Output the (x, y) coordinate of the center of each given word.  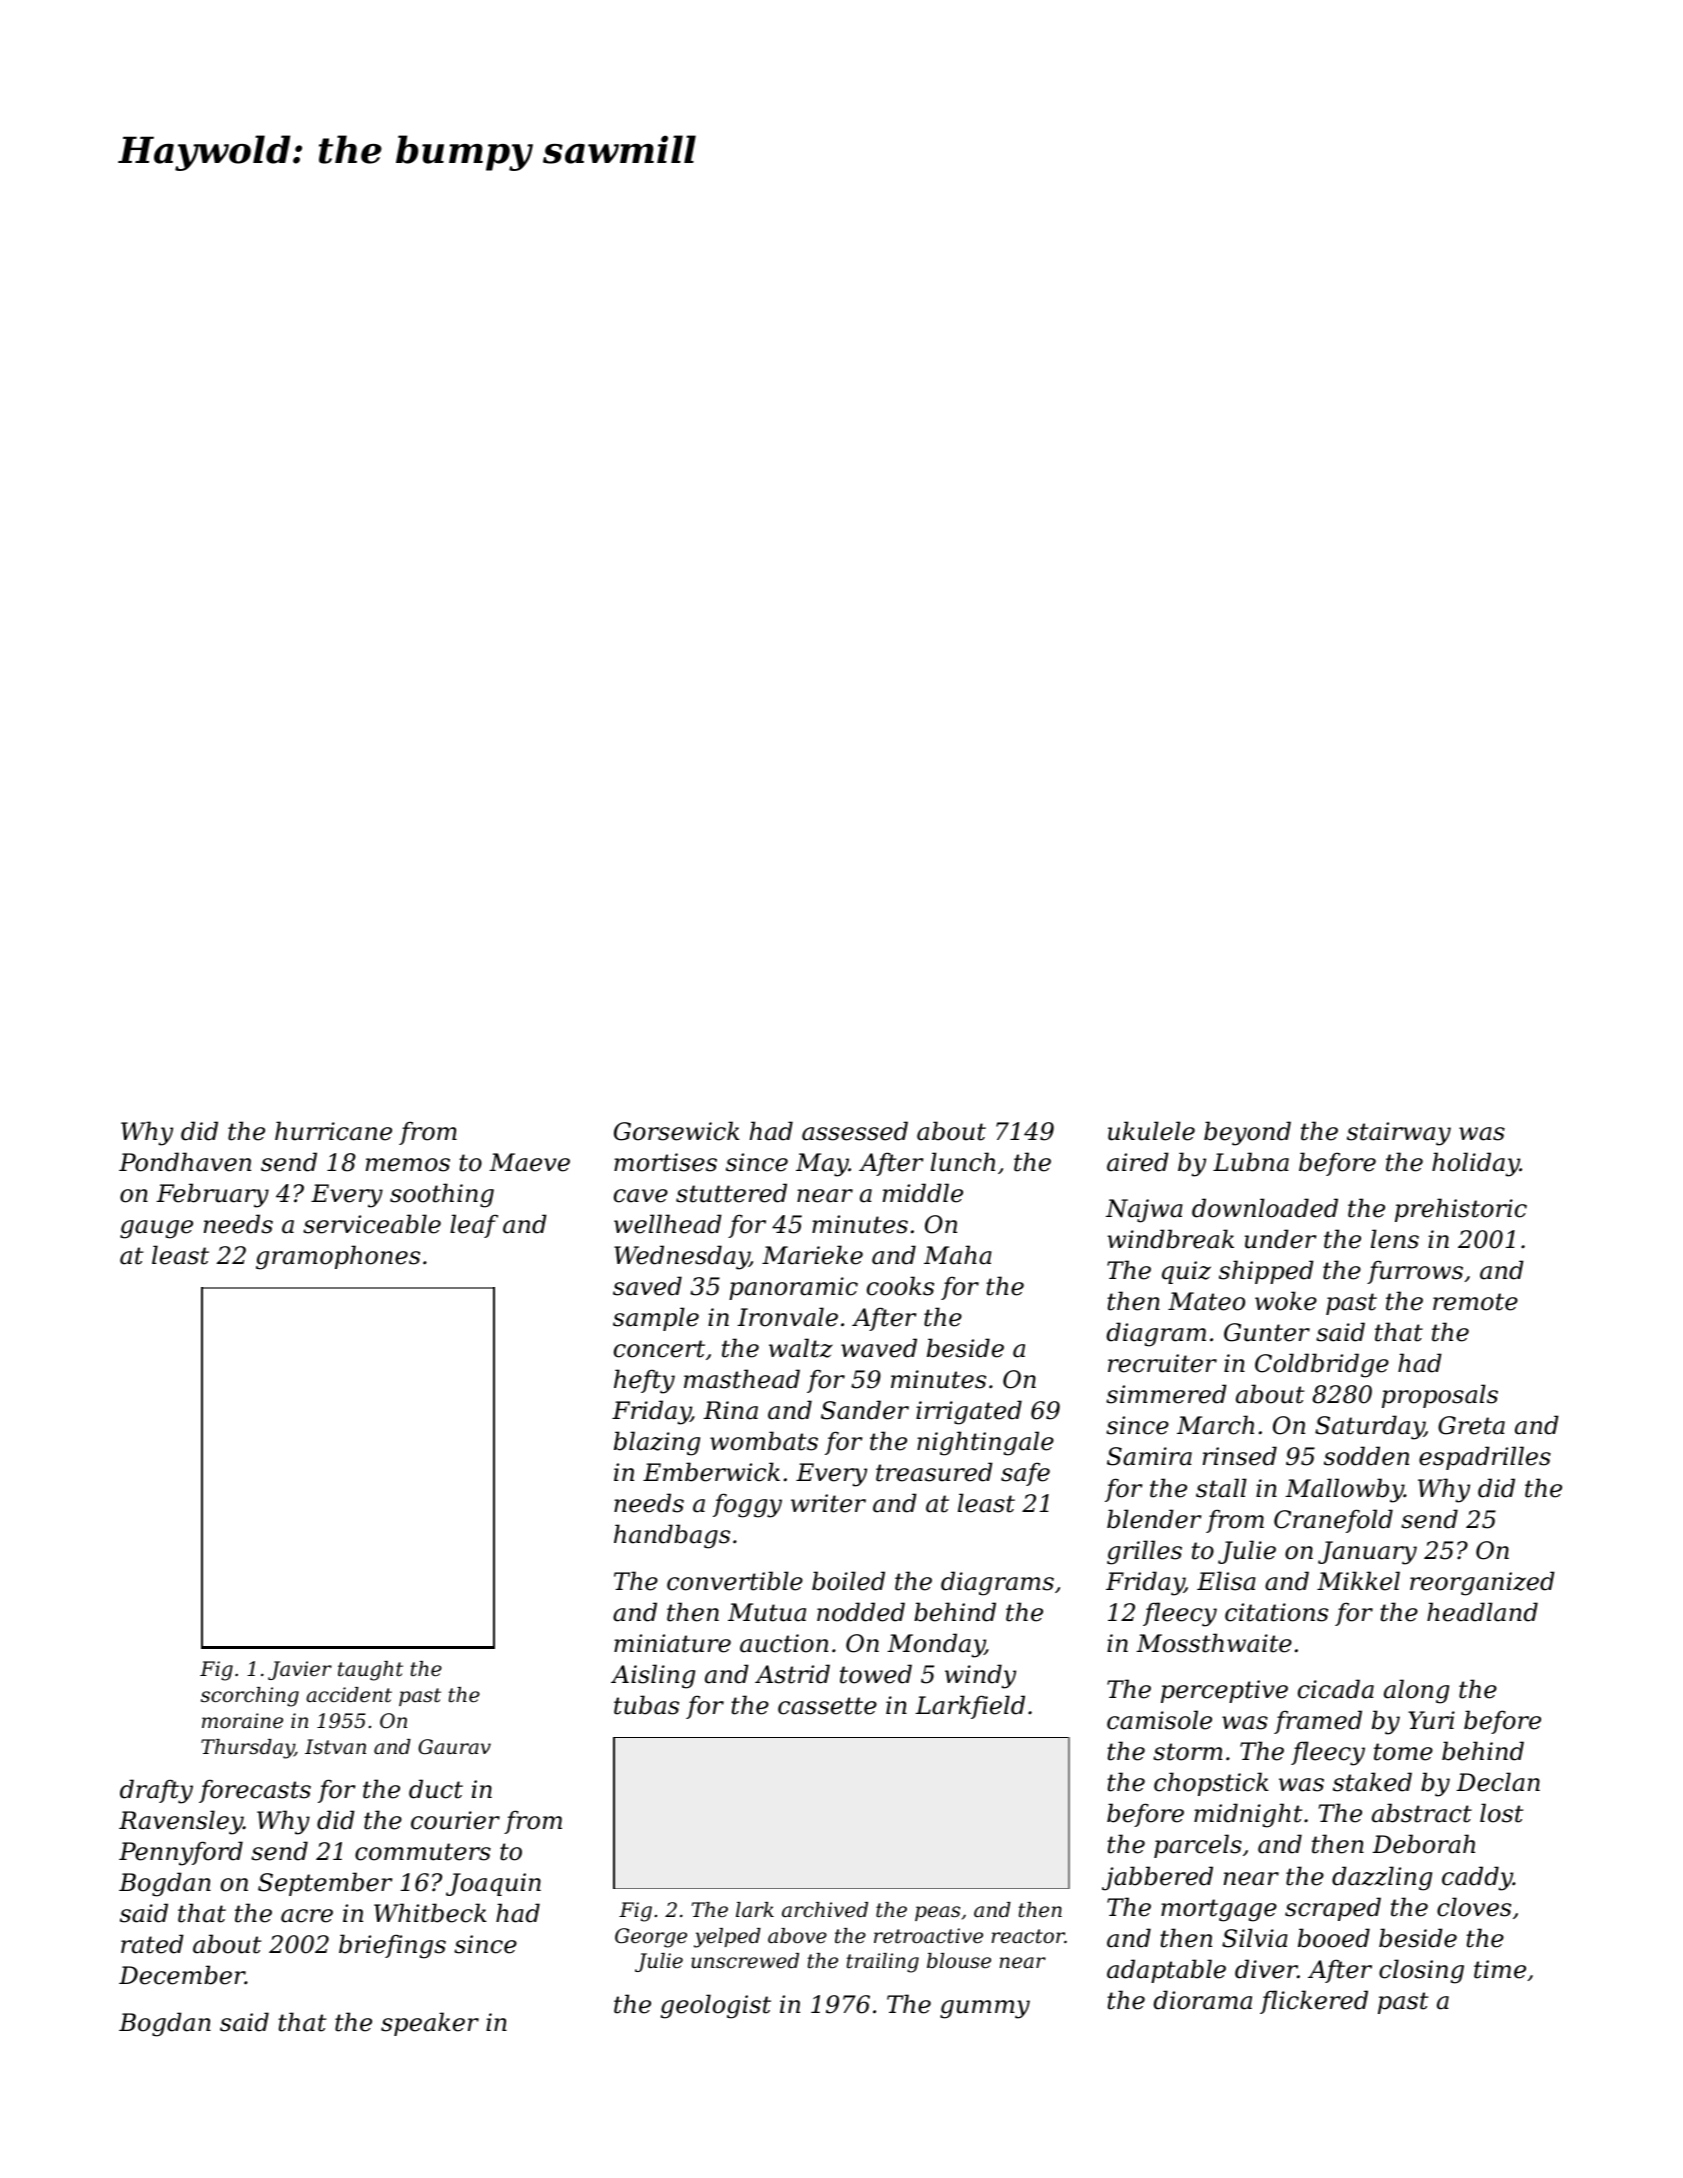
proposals (1440, 1396)
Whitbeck (430, 1913)
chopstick (1211, 1784)
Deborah (1423, 1844)
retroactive (928, 1936)
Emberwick (711, 1472)
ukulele (1151, 1131)
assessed (855, 1131)
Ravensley (181, 1822)
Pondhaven (185, 1162)
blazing (657, 1443)
